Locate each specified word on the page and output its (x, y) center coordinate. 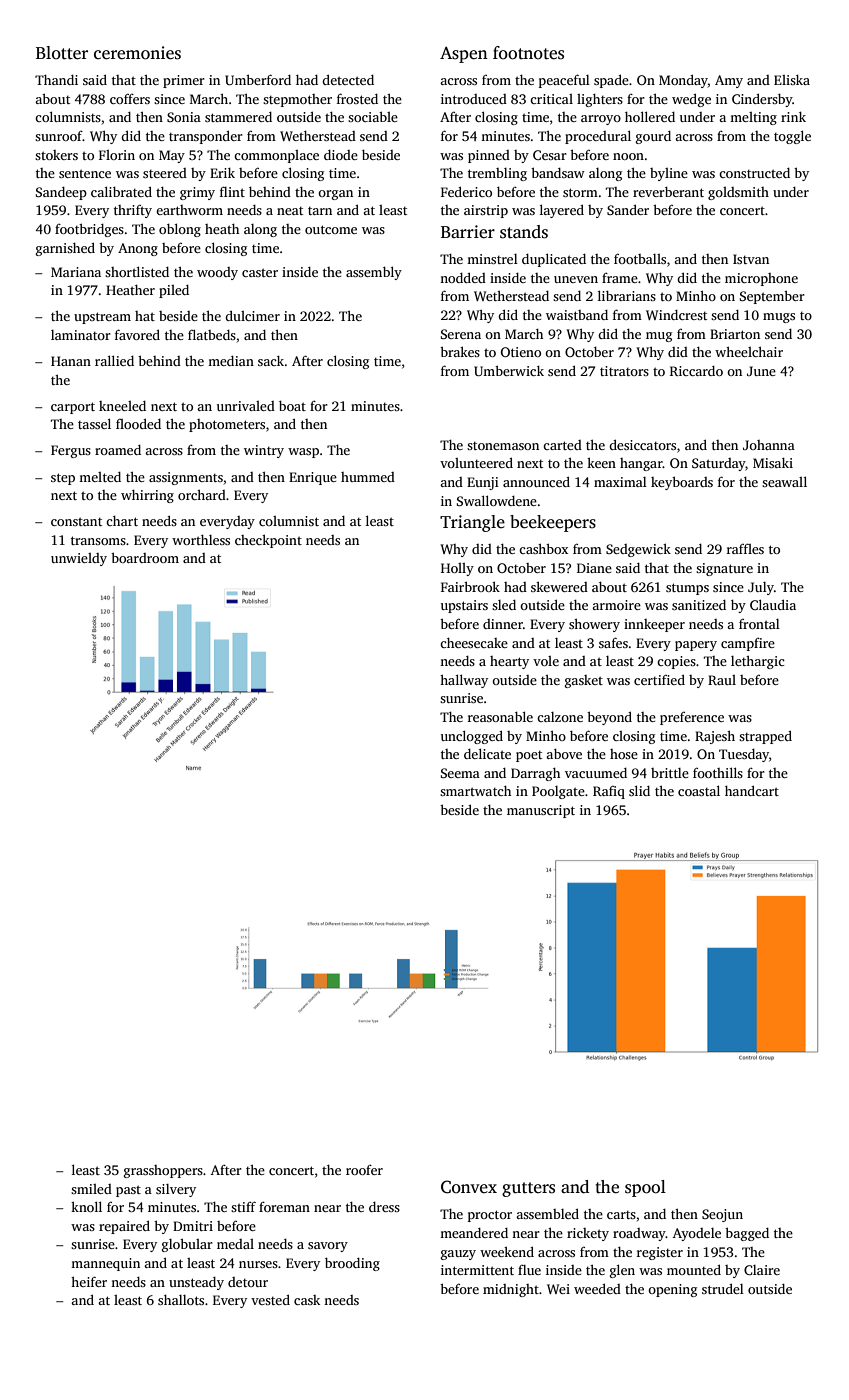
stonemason (503, 446)
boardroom (145, 558)
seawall (784, 481)
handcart (752, 790)
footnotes (528, 53)
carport (73, 408)
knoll (86, 1206)
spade (611, 81)
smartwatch (475, 791)
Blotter (62, 53)
